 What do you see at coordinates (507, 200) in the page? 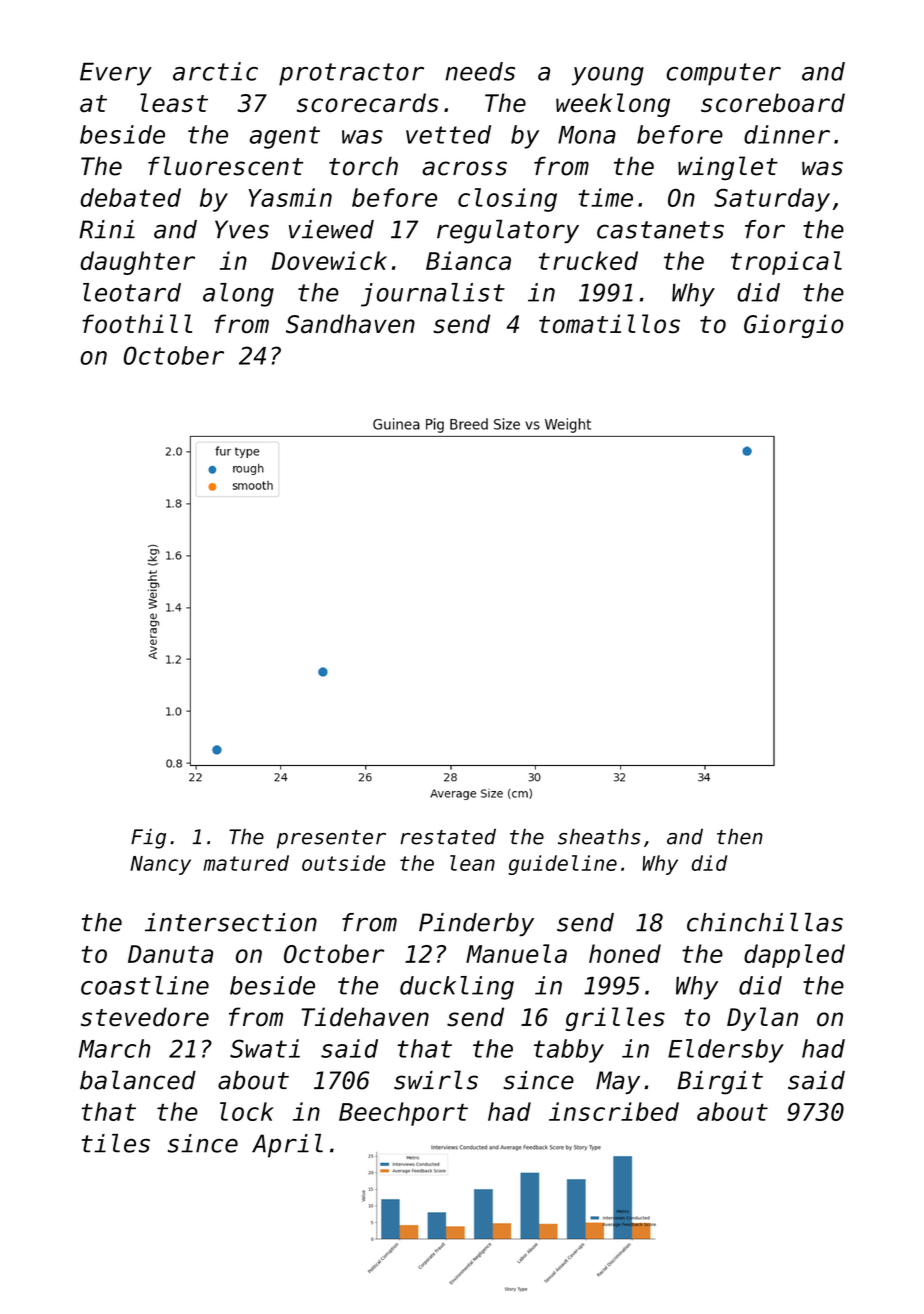
I see `closing` at bounding box center [507, 200].
